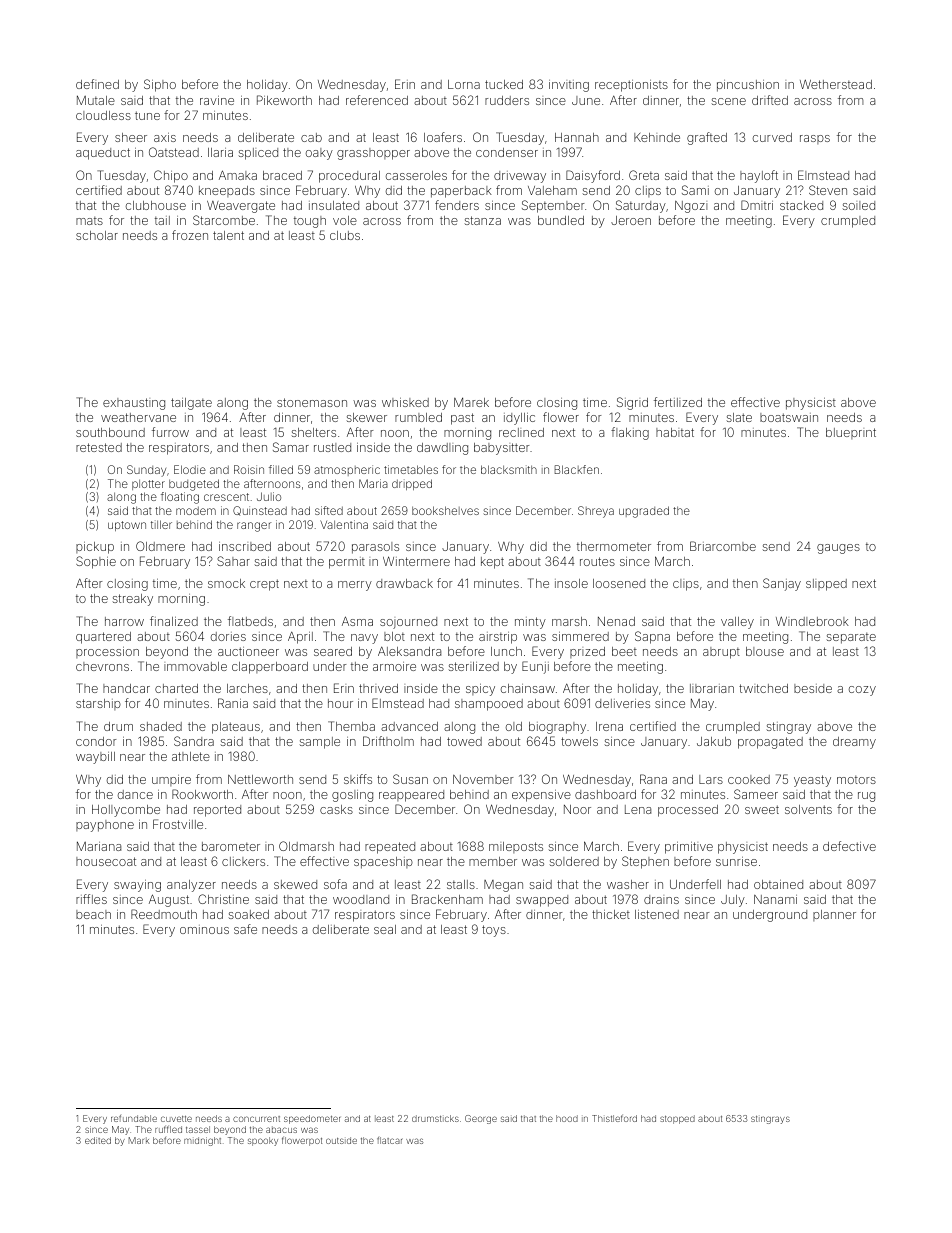  Describe the element at coordinates (228, 235) in the screenshot. I see `talent` at that location.
